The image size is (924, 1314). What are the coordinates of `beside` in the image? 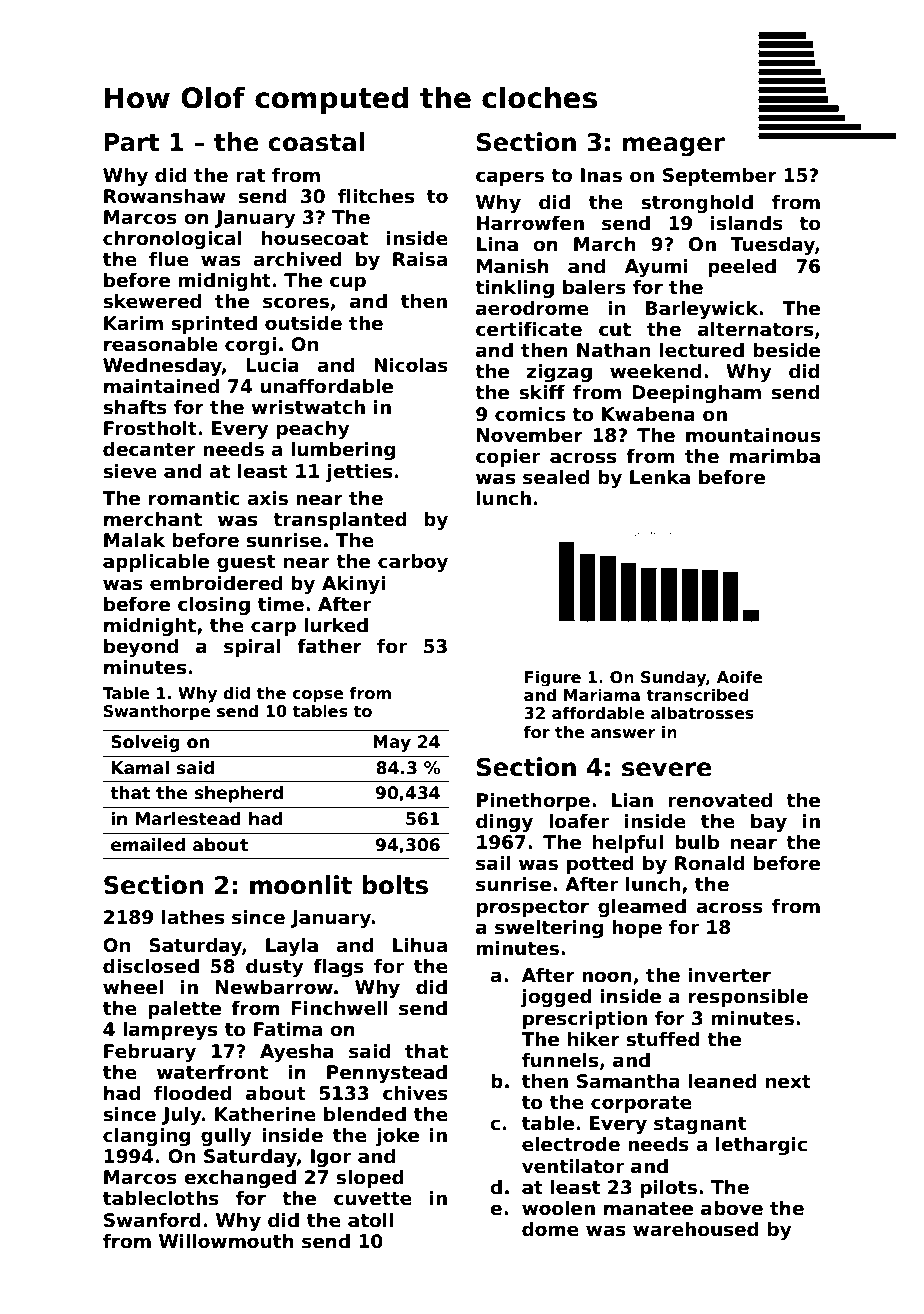 It's located at (786, 350).
